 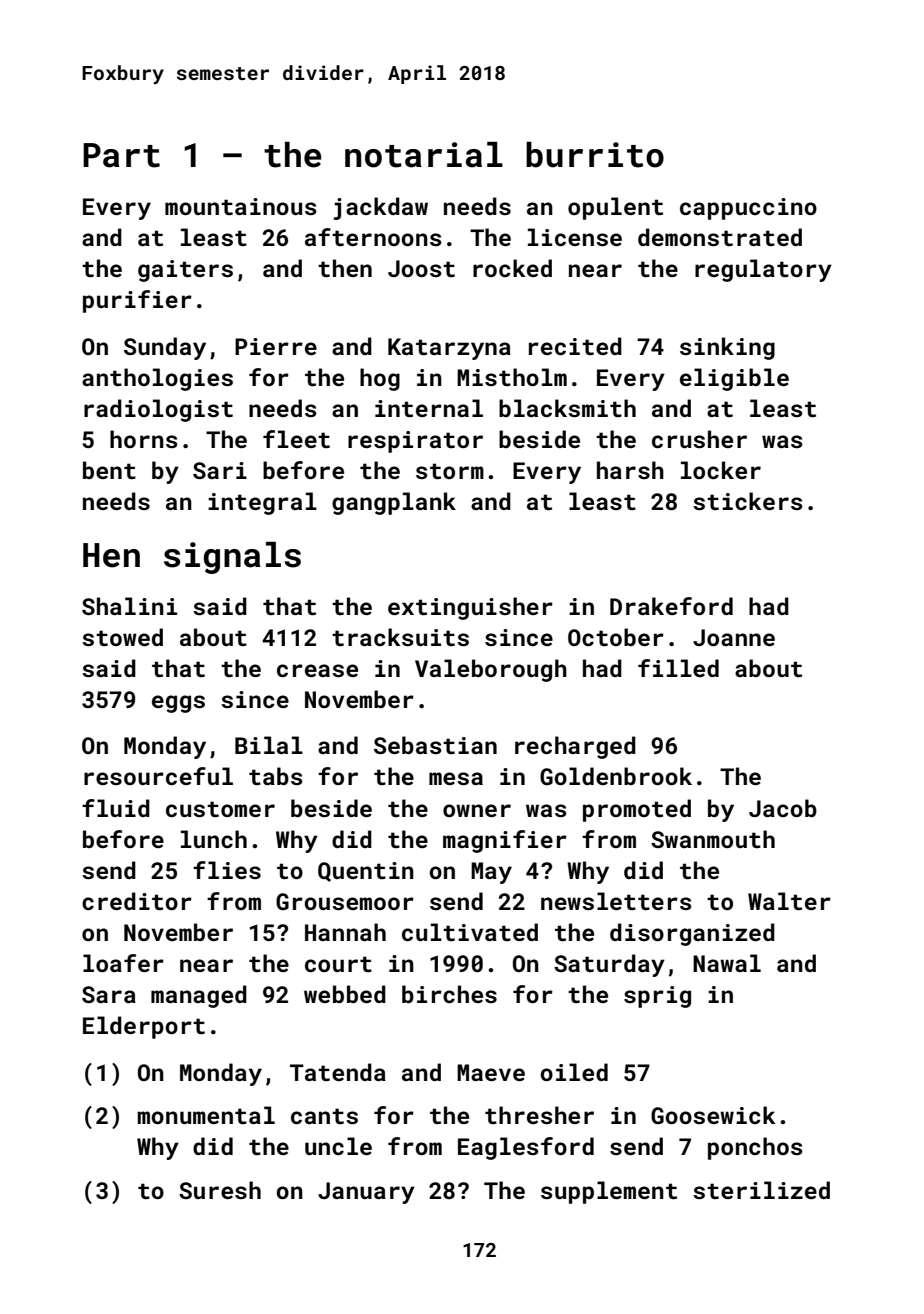 I want to click on blacksmith, so click(x=567, y=408).
